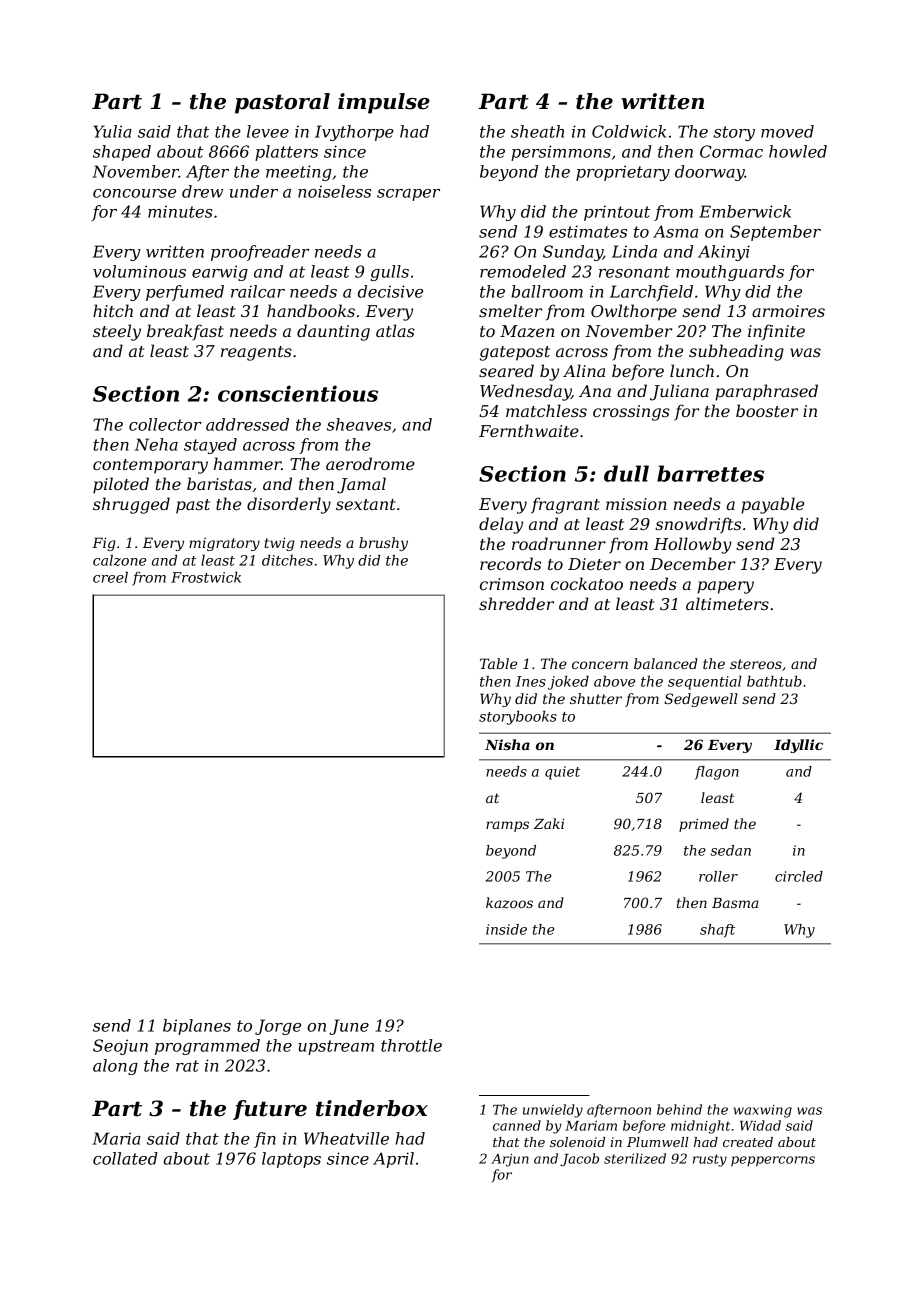 The height and width of the screenshot is (1314, 924). What do you see at coordinates (393, 1160) in the screenshot?
I see `April` at bounding box center [393, 1160].
